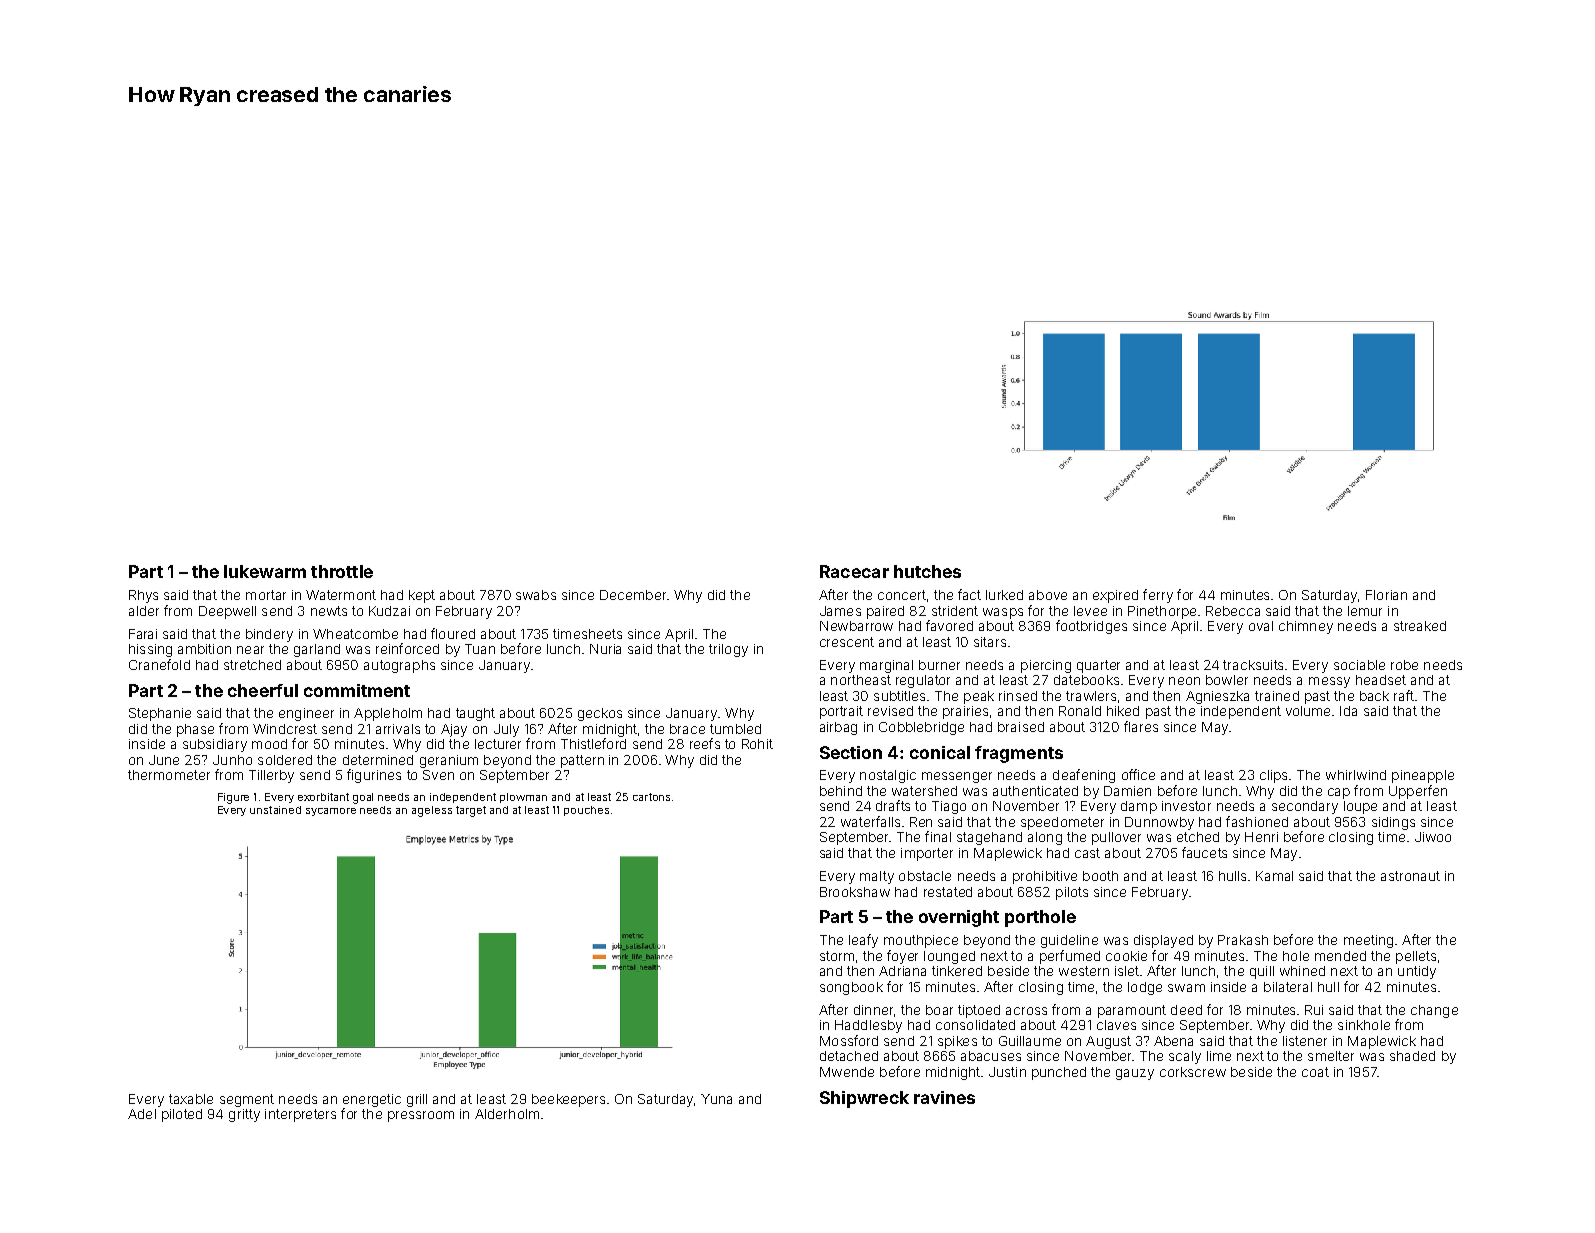 The width and height of the screenshot is (1595, 1233). Describe the element at coordinates (1098, 666) in the screenshot. I see `quarter` at that location.
